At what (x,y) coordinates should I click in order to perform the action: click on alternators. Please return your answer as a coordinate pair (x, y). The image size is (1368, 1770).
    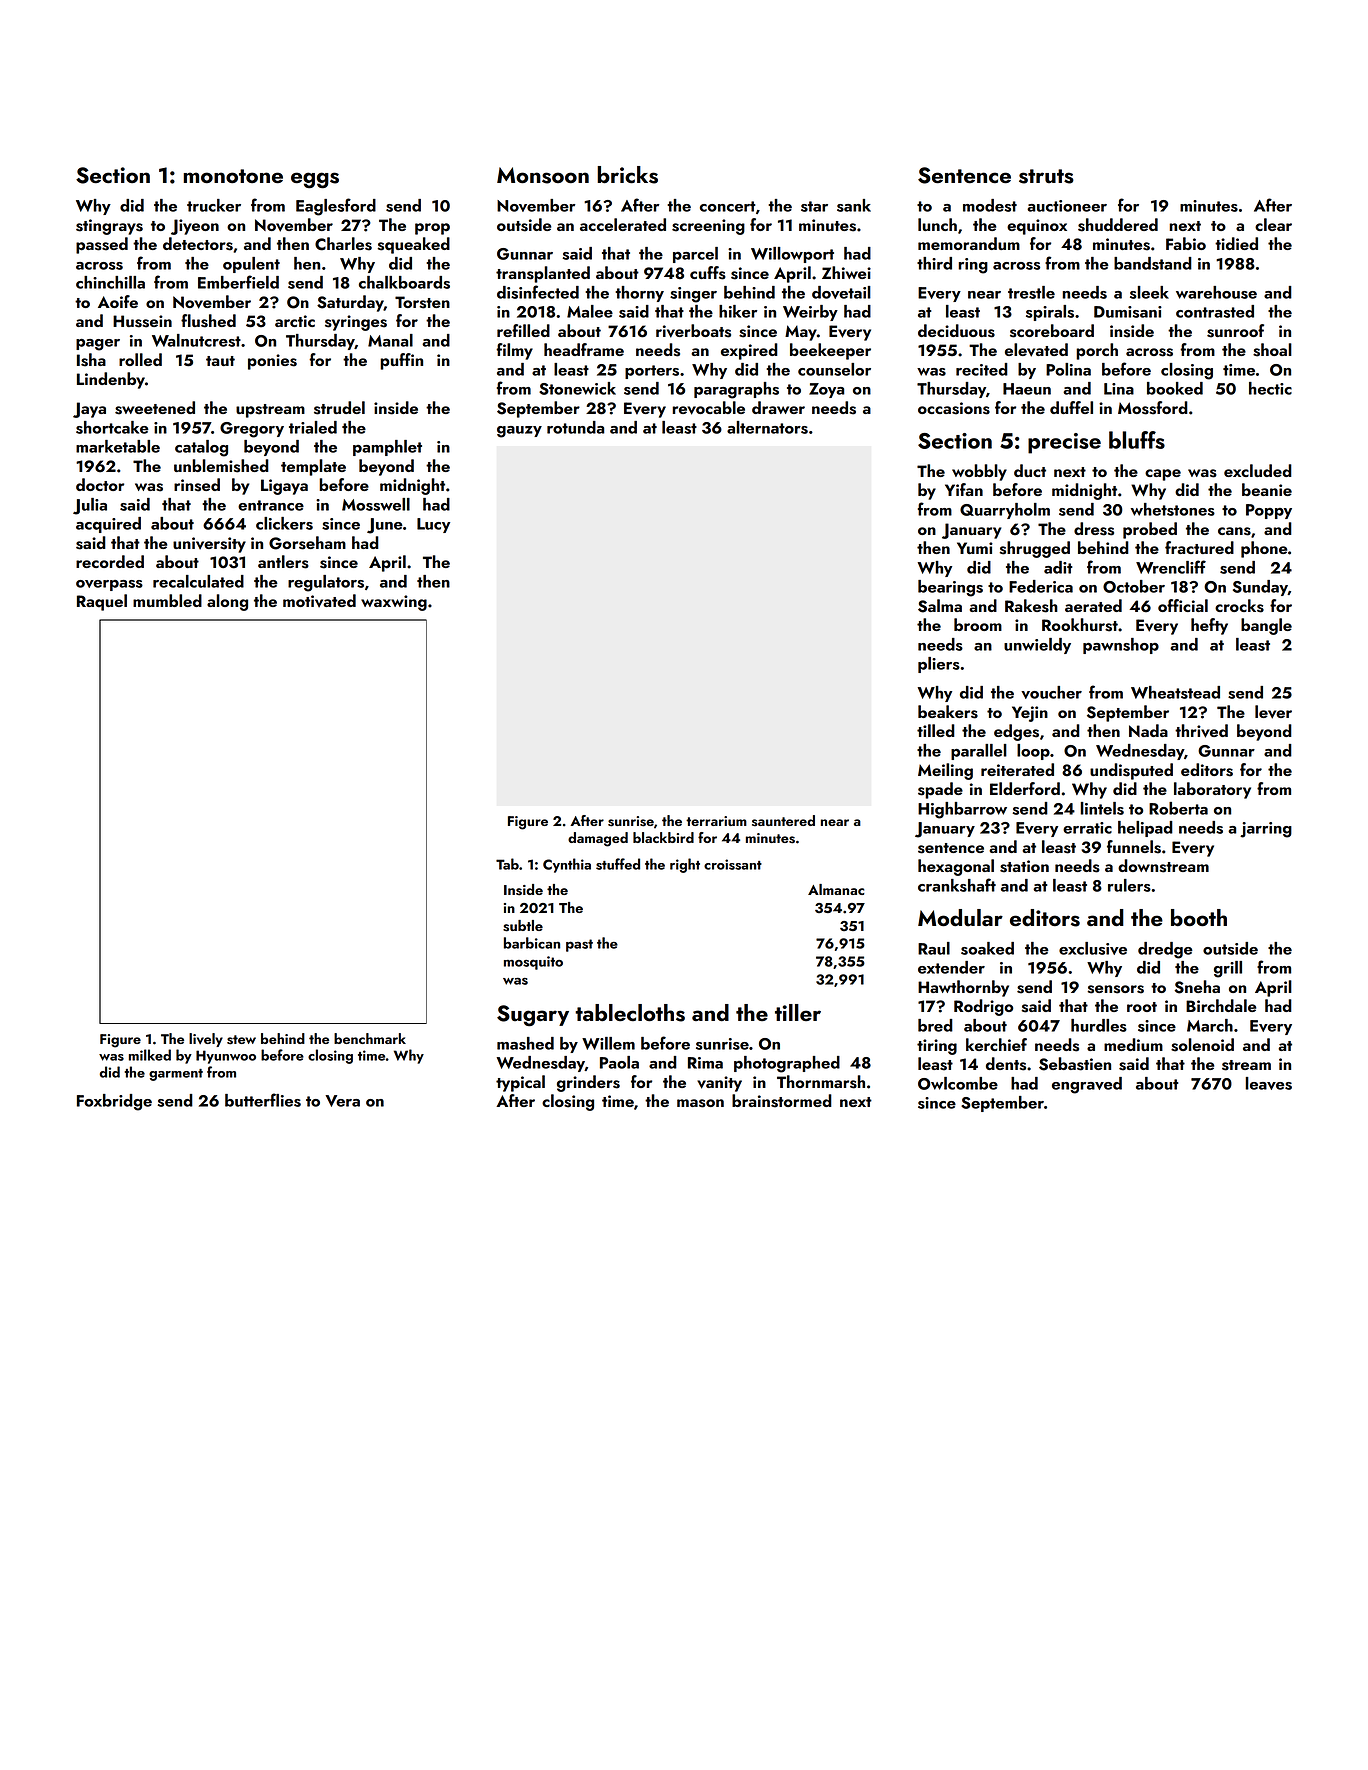
    Looking at the image, I should click on (767, 427).
